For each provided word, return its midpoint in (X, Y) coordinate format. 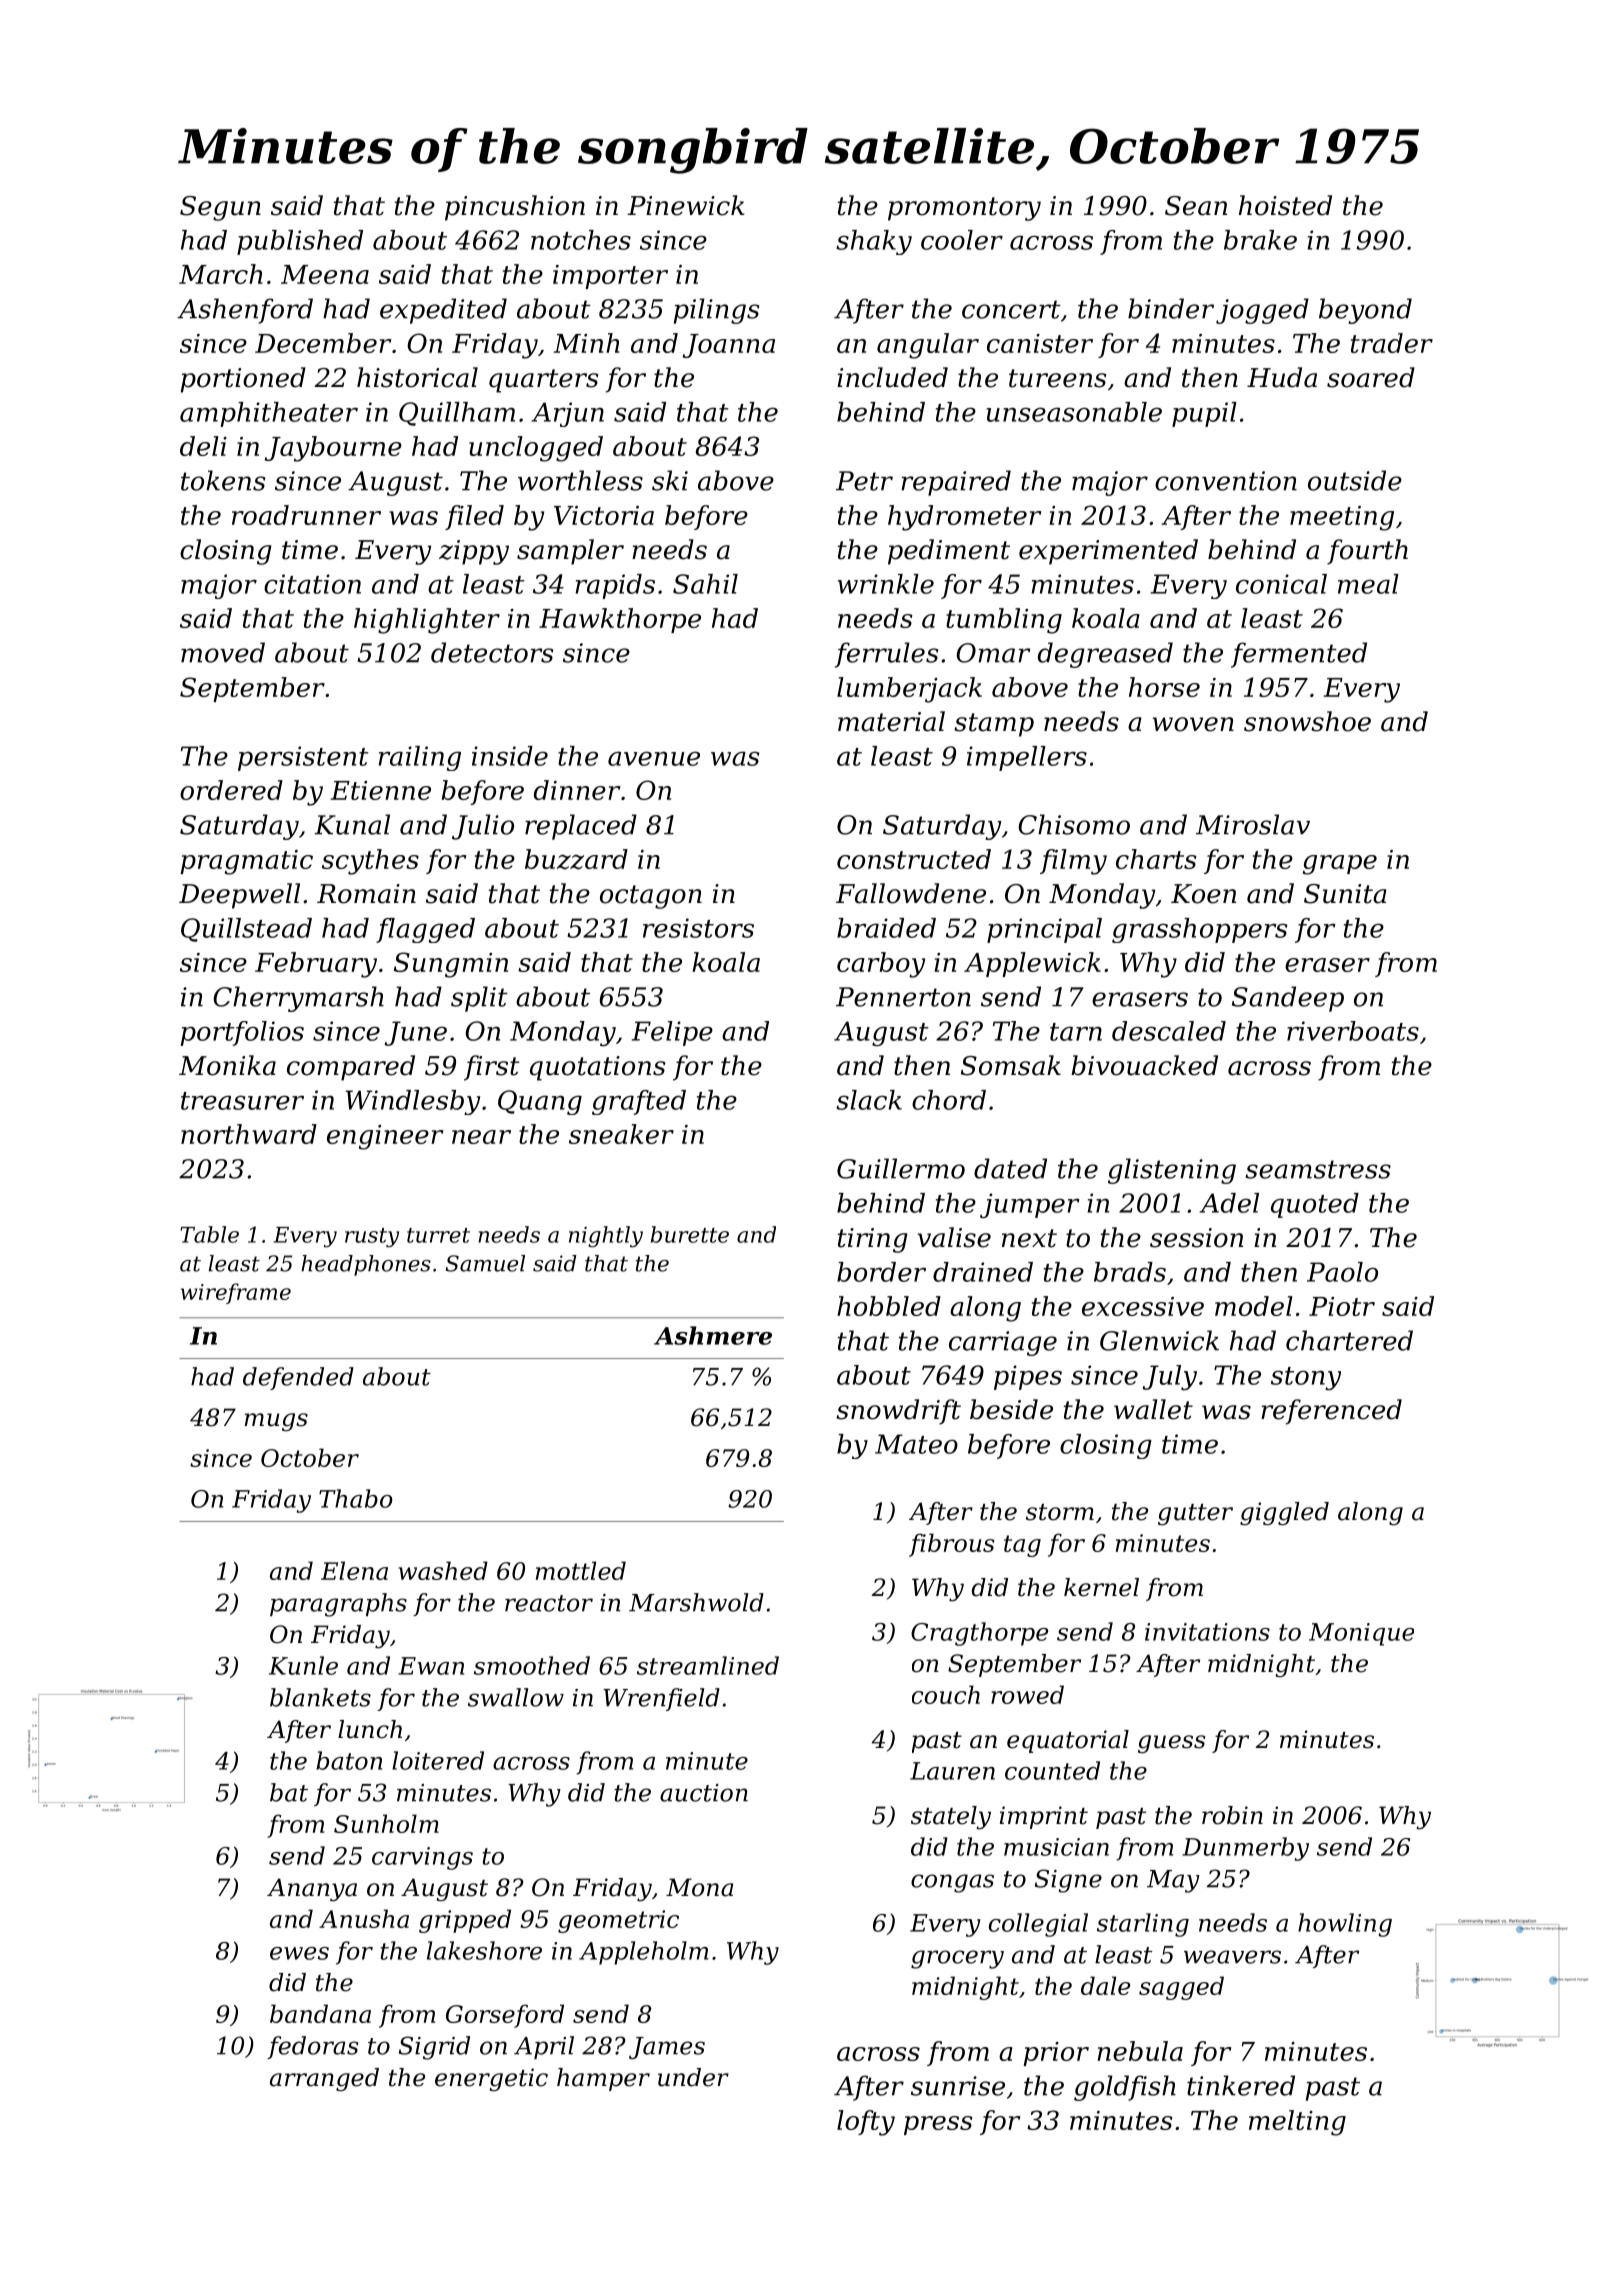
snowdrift (898, 1412)
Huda (1282, 377)
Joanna (729, 346)
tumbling (1004, 621)
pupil (1204, 414)
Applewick (1032, 964)
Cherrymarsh (298, 999)
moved (223, 652)
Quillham (457, 414)
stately (951, 1818)
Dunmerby (1245, 1849)
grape (1340, 865)
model (1254, 1306)
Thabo (356, 1498)
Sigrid (434, 2048)
